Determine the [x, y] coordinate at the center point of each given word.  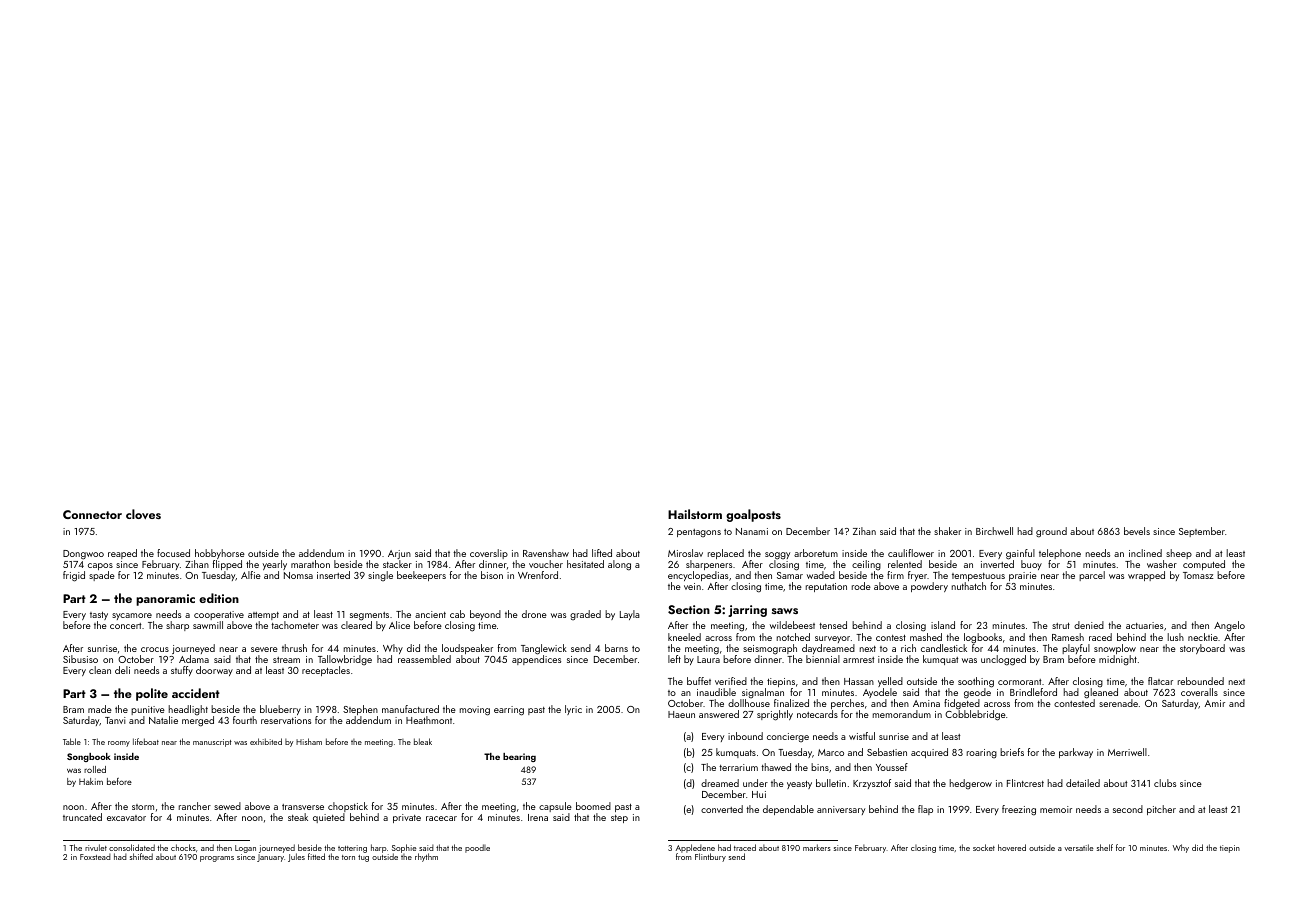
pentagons [699, 533]
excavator [126, 818]
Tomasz [1198, 575]
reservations [286, 720]
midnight [1118, 660]
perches [847, 704]
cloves [143, 514]
